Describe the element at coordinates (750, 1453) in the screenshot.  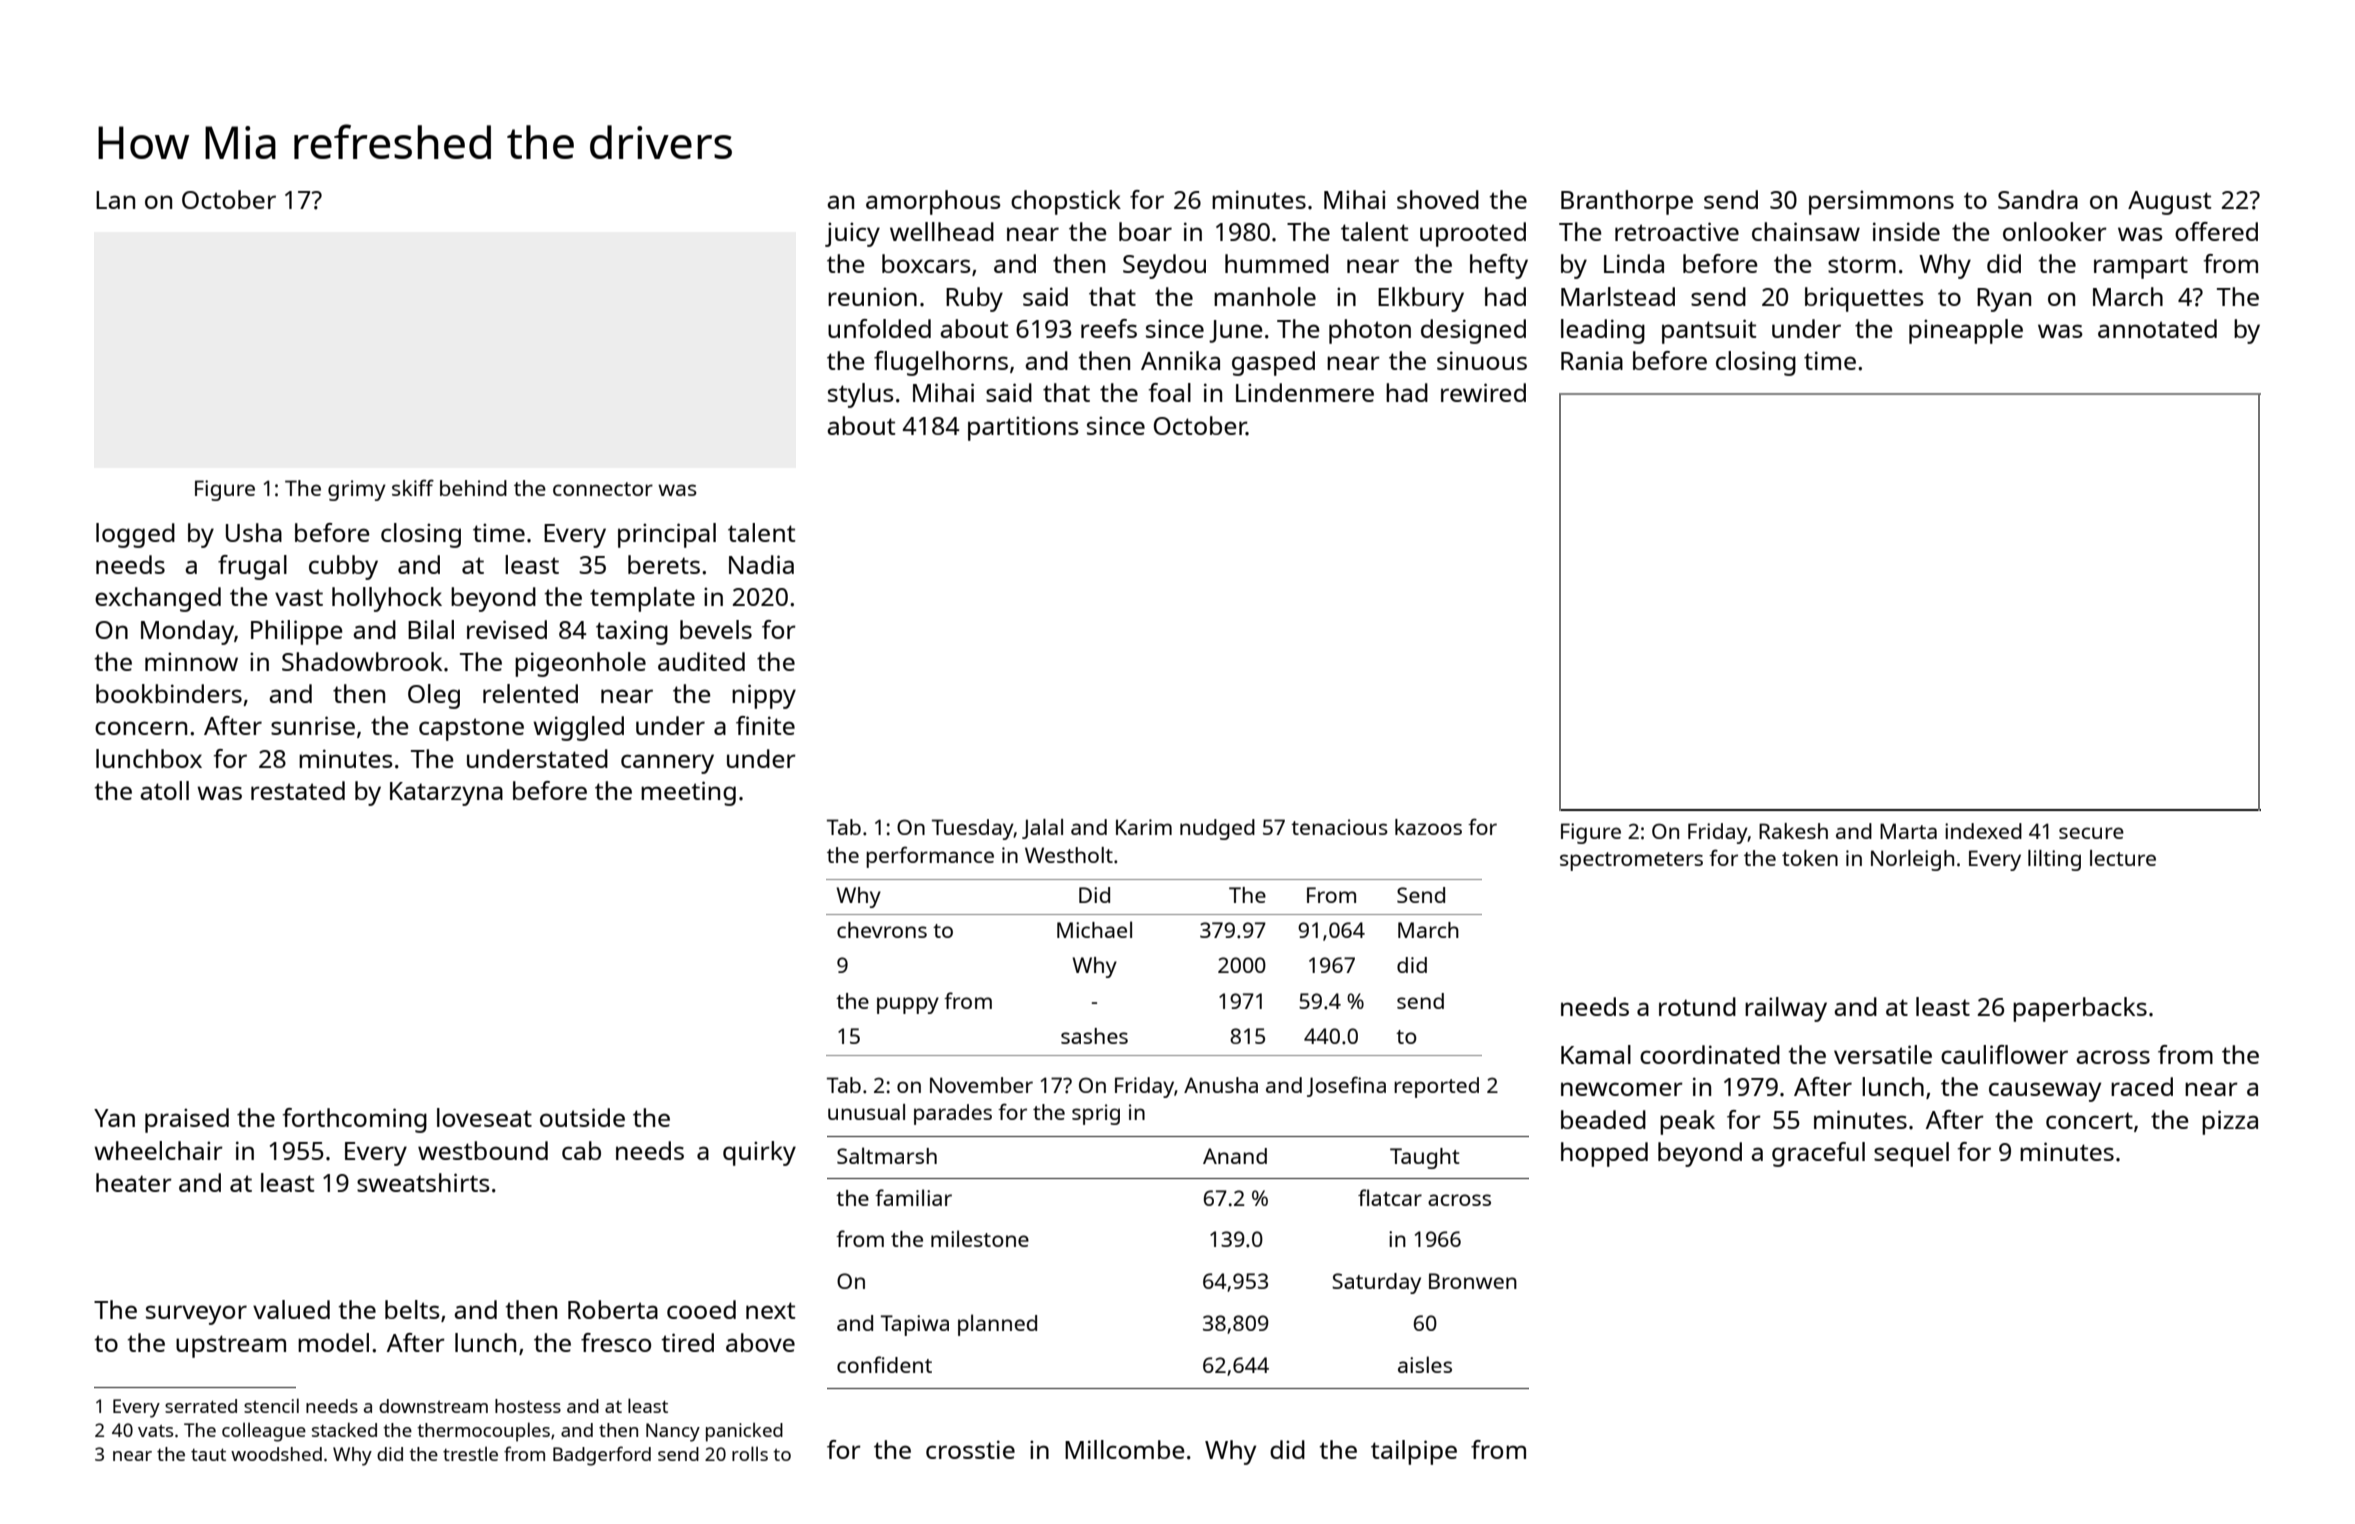
I see `rolls` at that location.
